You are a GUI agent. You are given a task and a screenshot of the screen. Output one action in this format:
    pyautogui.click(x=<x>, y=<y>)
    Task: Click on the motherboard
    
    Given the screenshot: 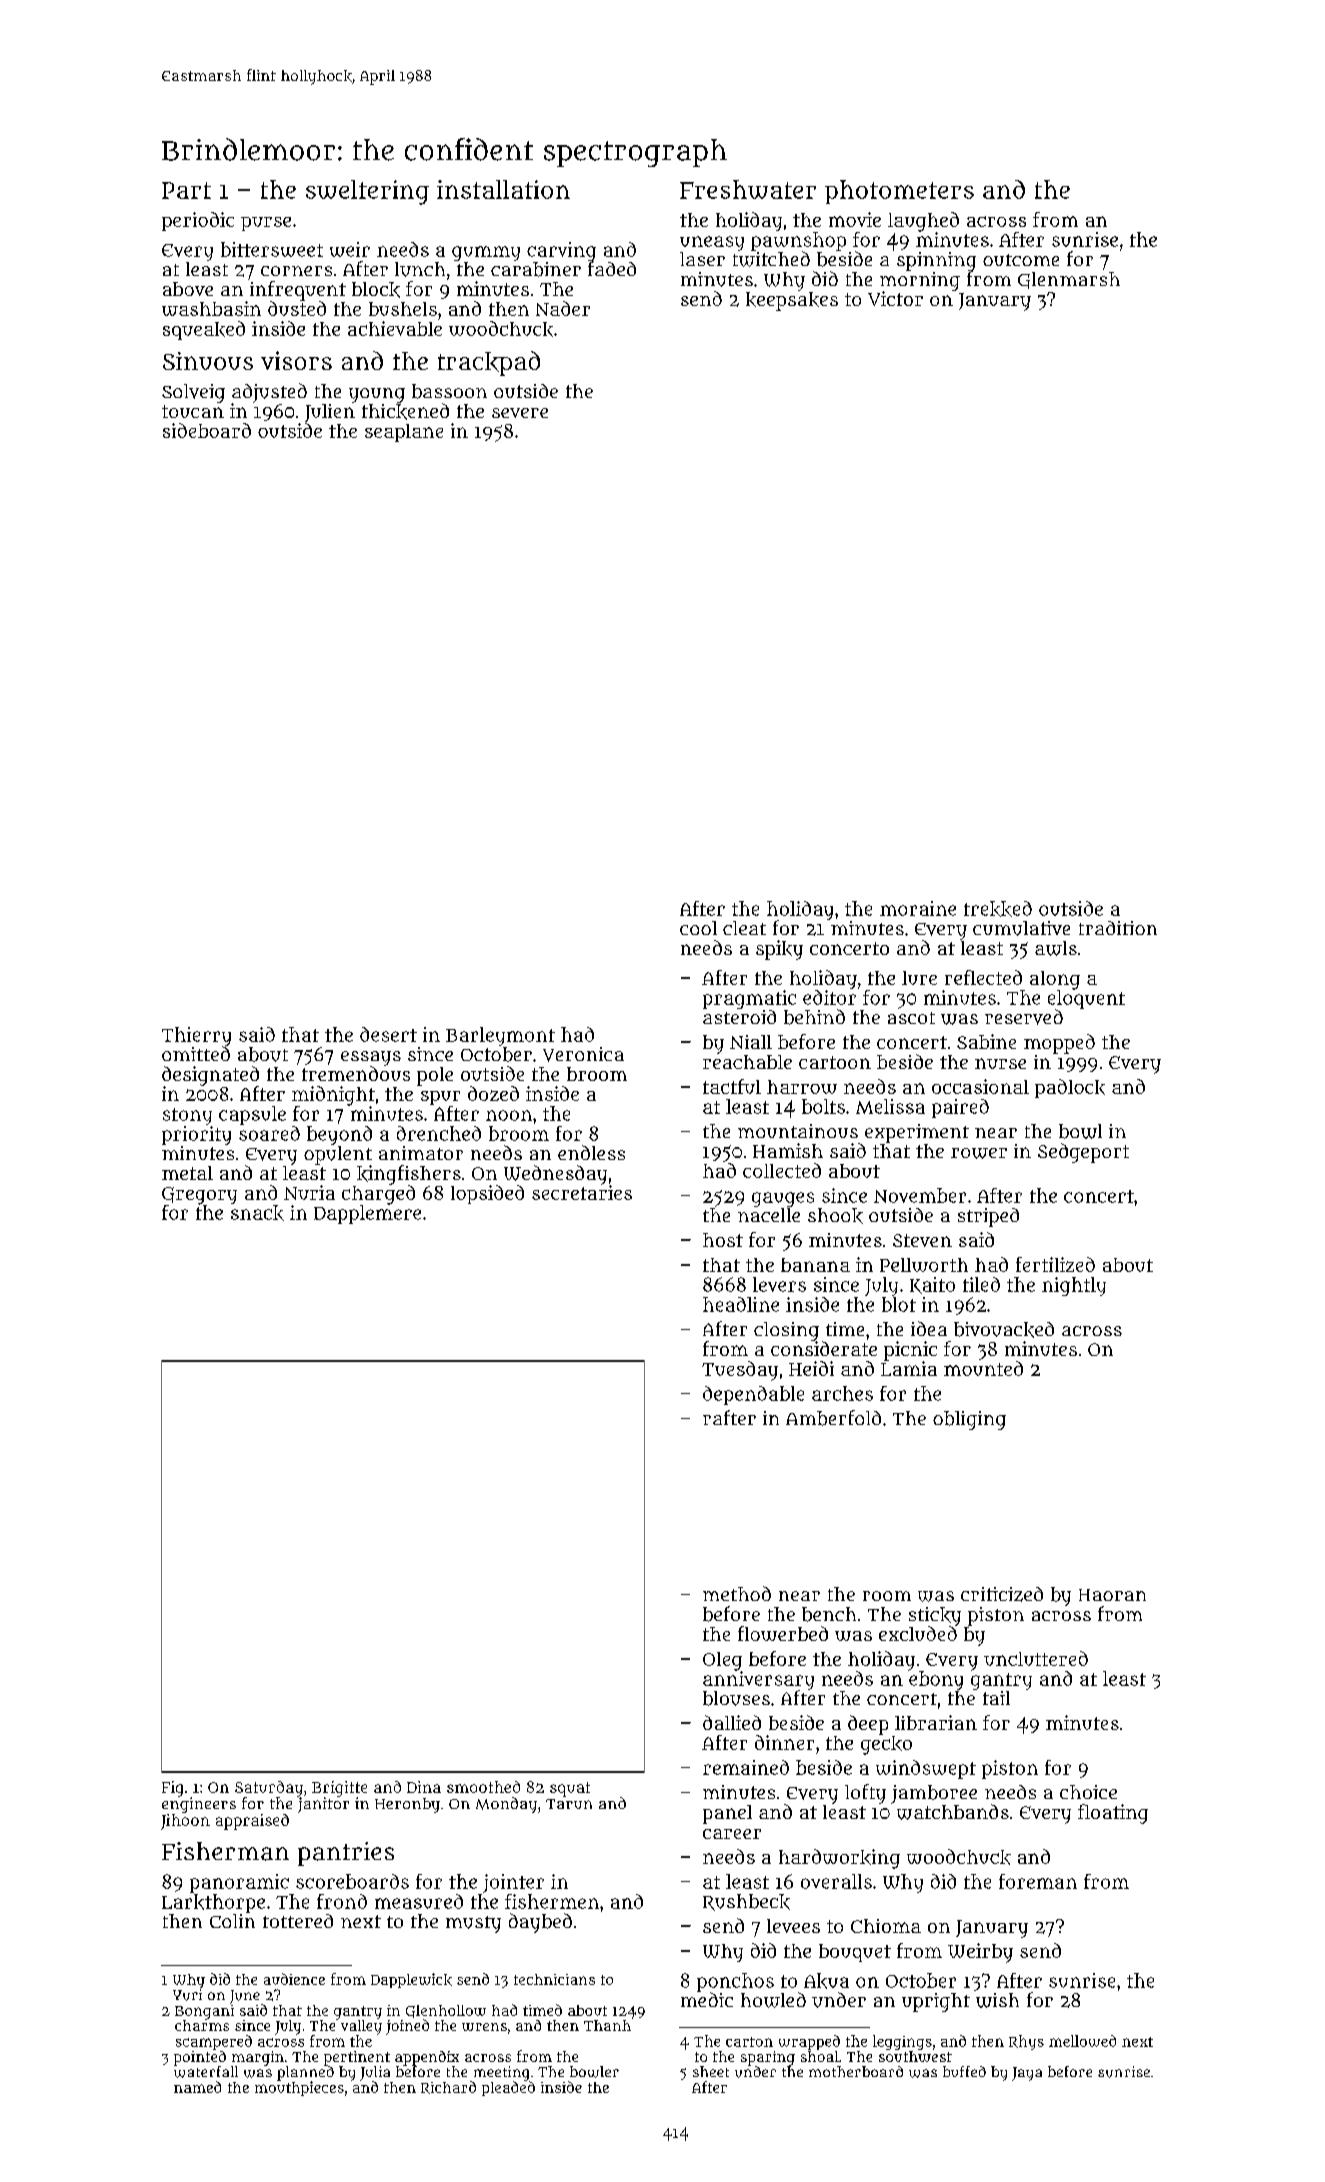 What is the action you would take?
    pyautogui.click(x=856, y=2071)
